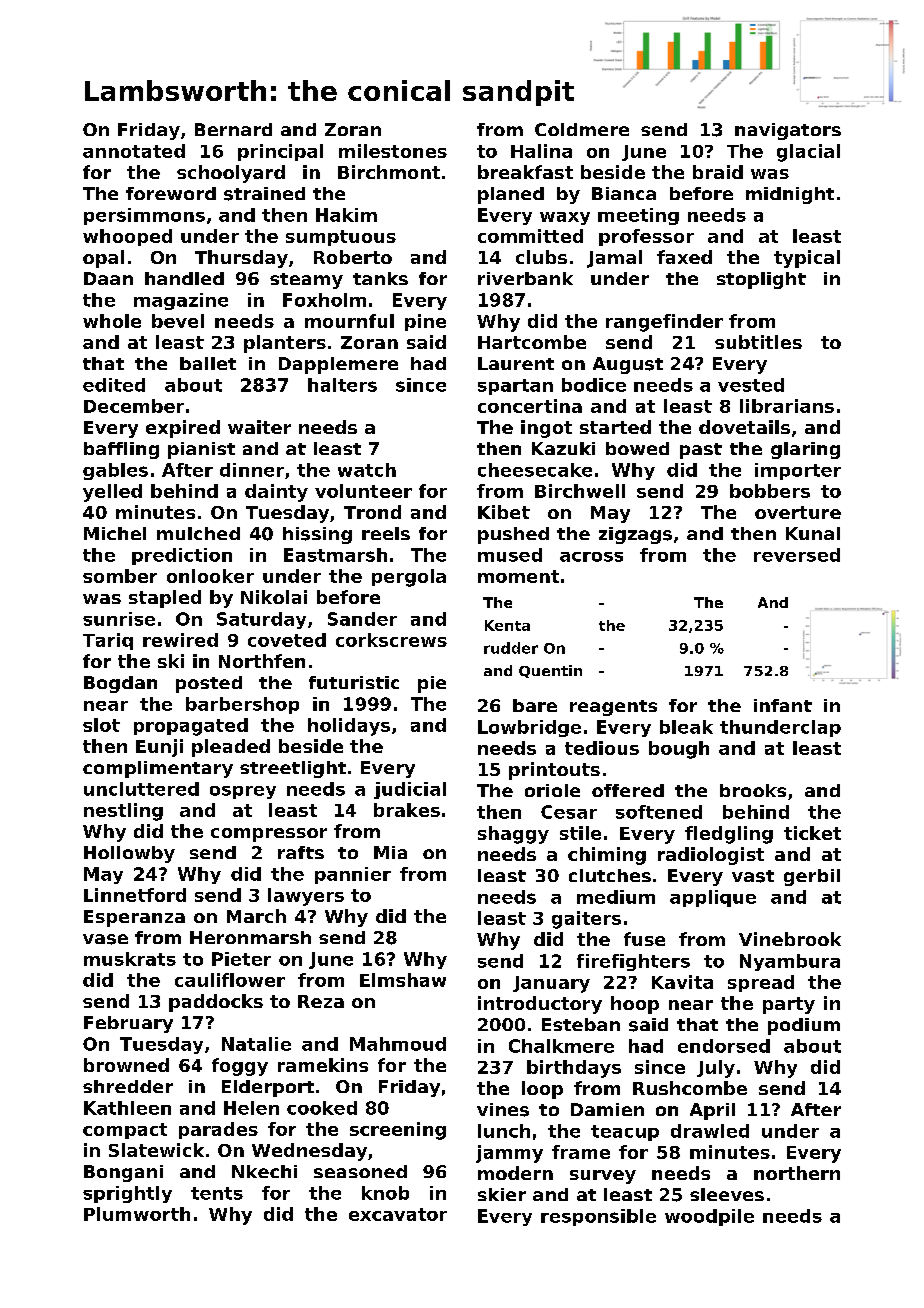 Image resolution: width=924 pixels, height=1308 pixels. Describe the element at coordinates (144, 216) in the screenshot. I see `persimmons` at that location.
